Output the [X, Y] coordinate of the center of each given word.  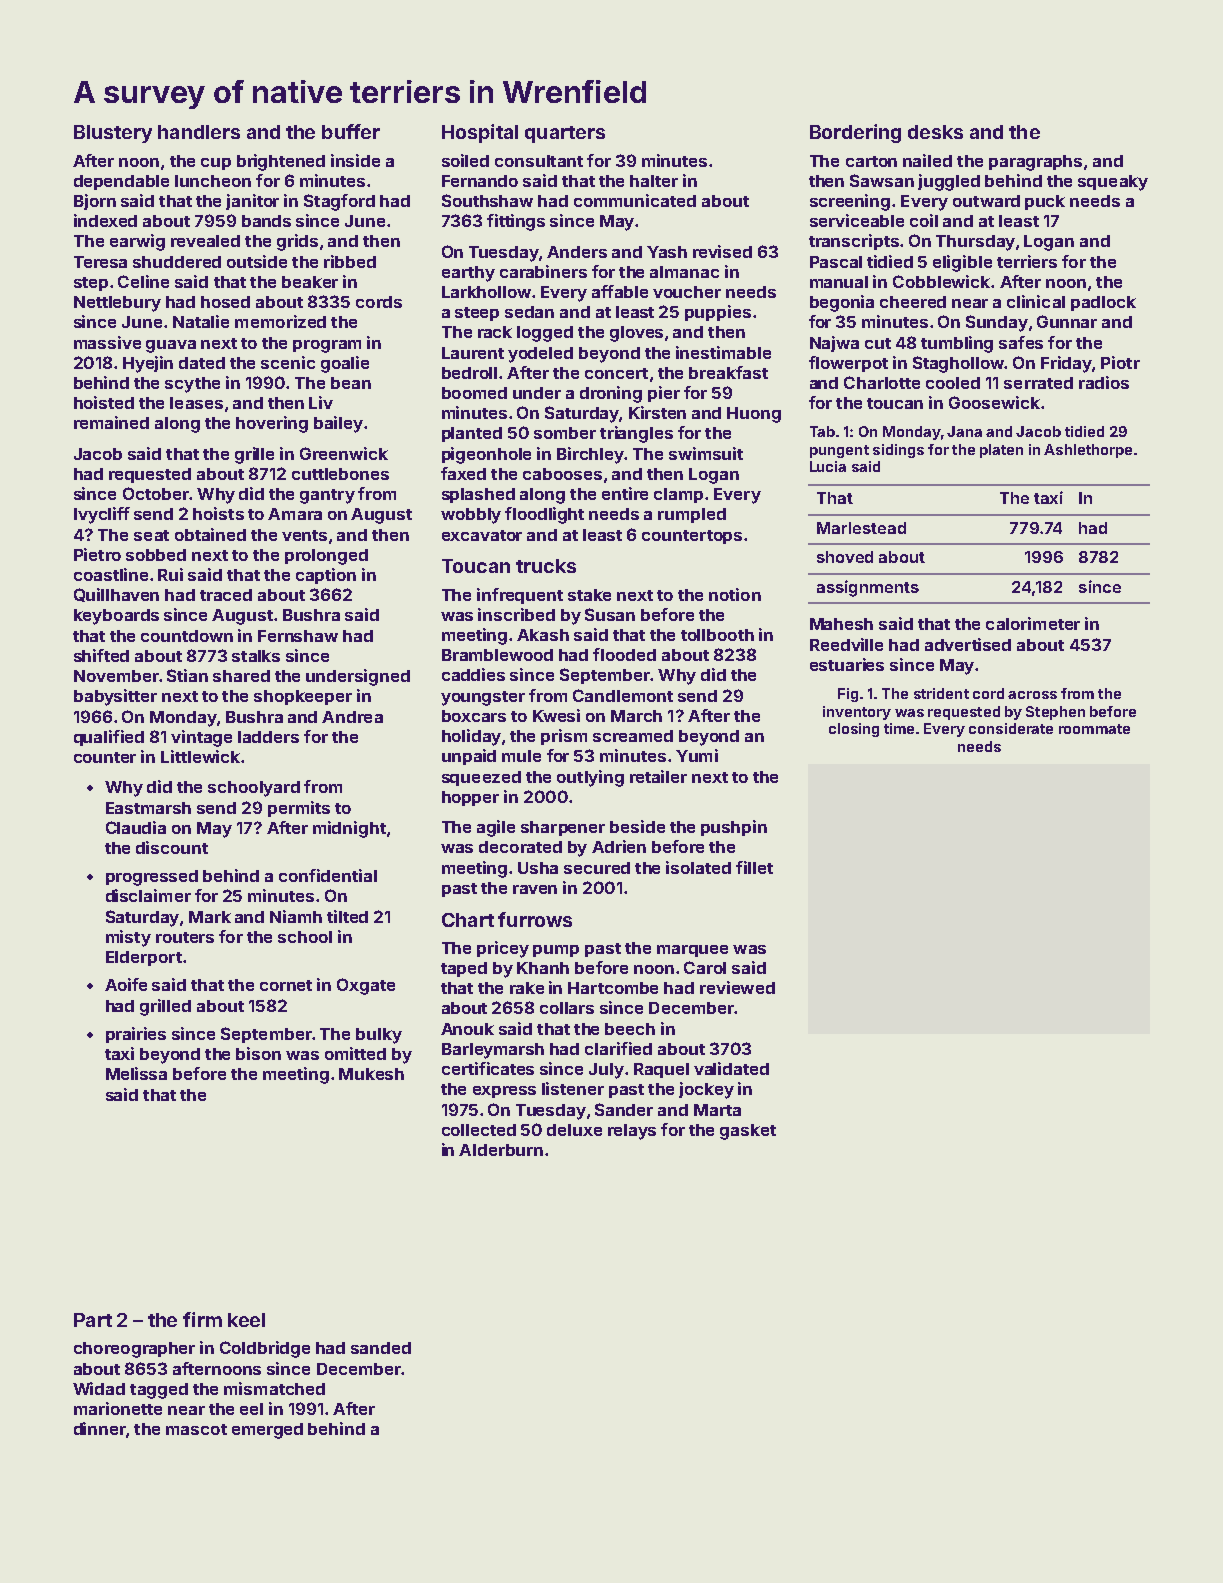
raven [535, 889]
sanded [381, 1348]
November [116, 676]
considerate [1011, 728]
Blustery [113, 134]
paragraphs [1035, 163]
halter [654, 181]
